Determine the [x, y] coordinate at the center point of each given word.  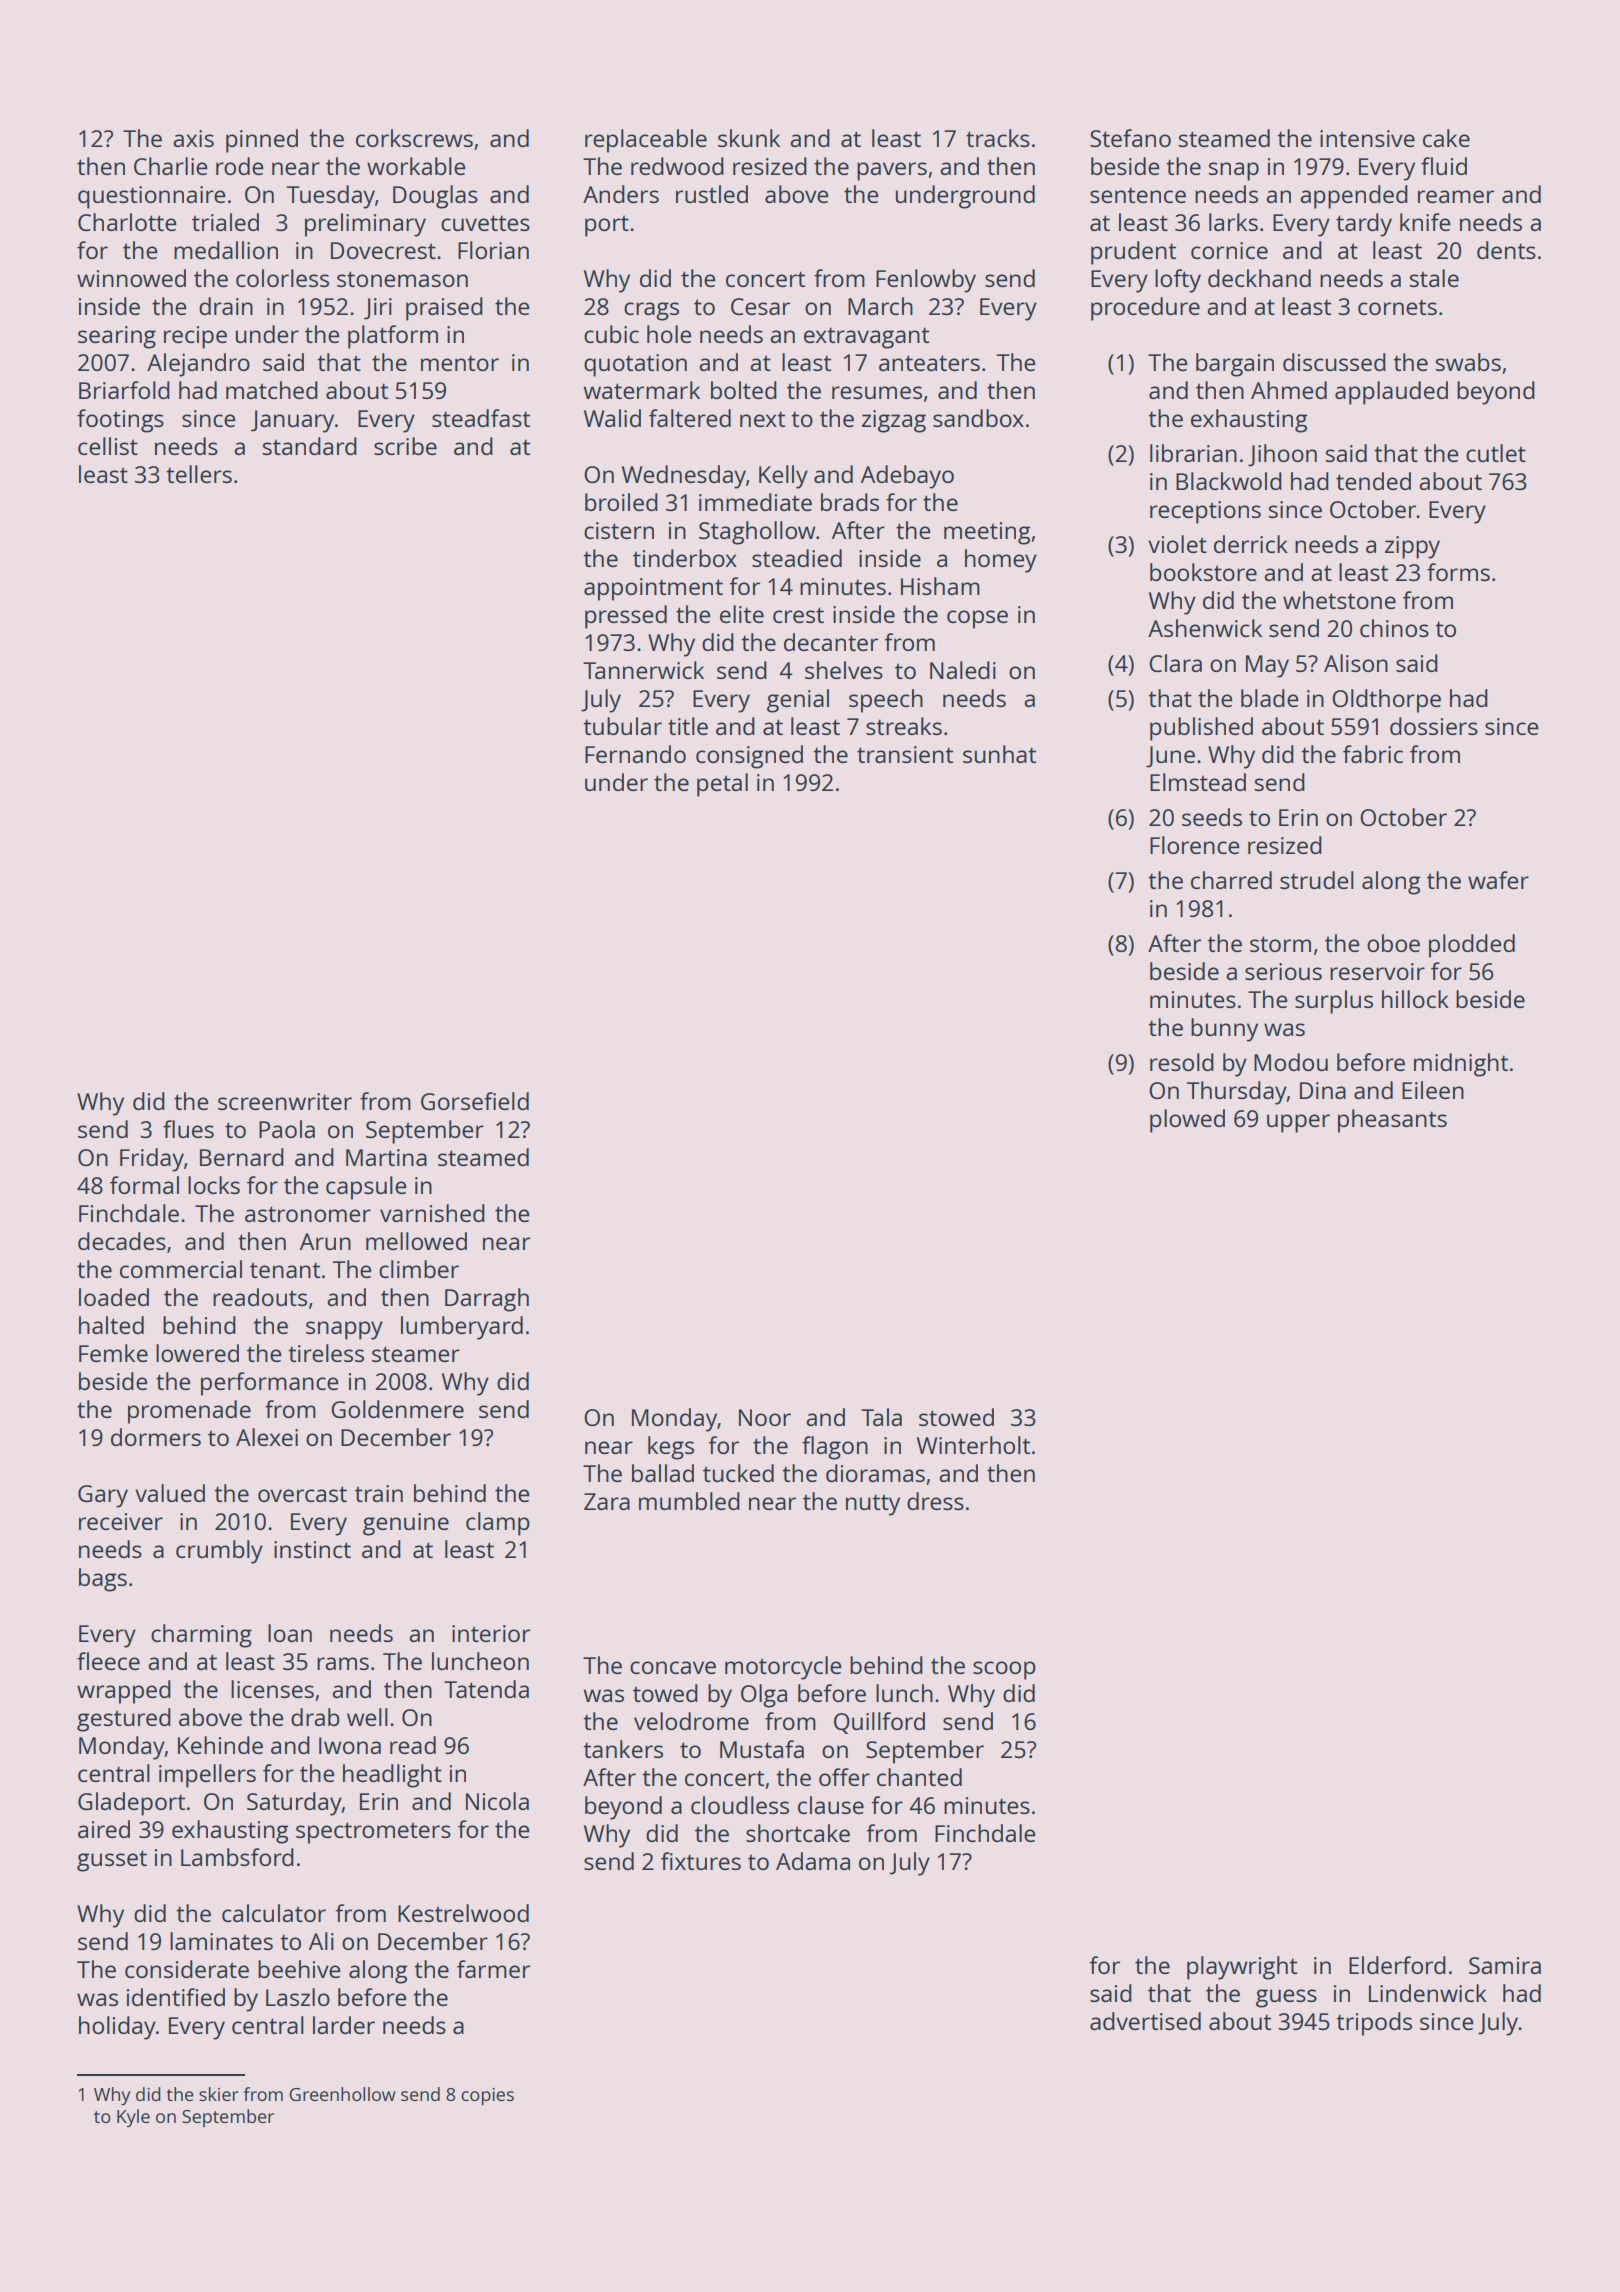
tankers [623, 1749]
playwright [1242, 1968]
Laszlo [298, 1997]
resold [1182, 1062]
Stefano [1130, 138]
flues [188, 1129]
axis [193, 138]
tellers [199, 474]
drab [315, 1717]
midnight [1461, 1065]
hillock [1415, 999]
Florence [1195, 845]
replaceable [646, 141]
